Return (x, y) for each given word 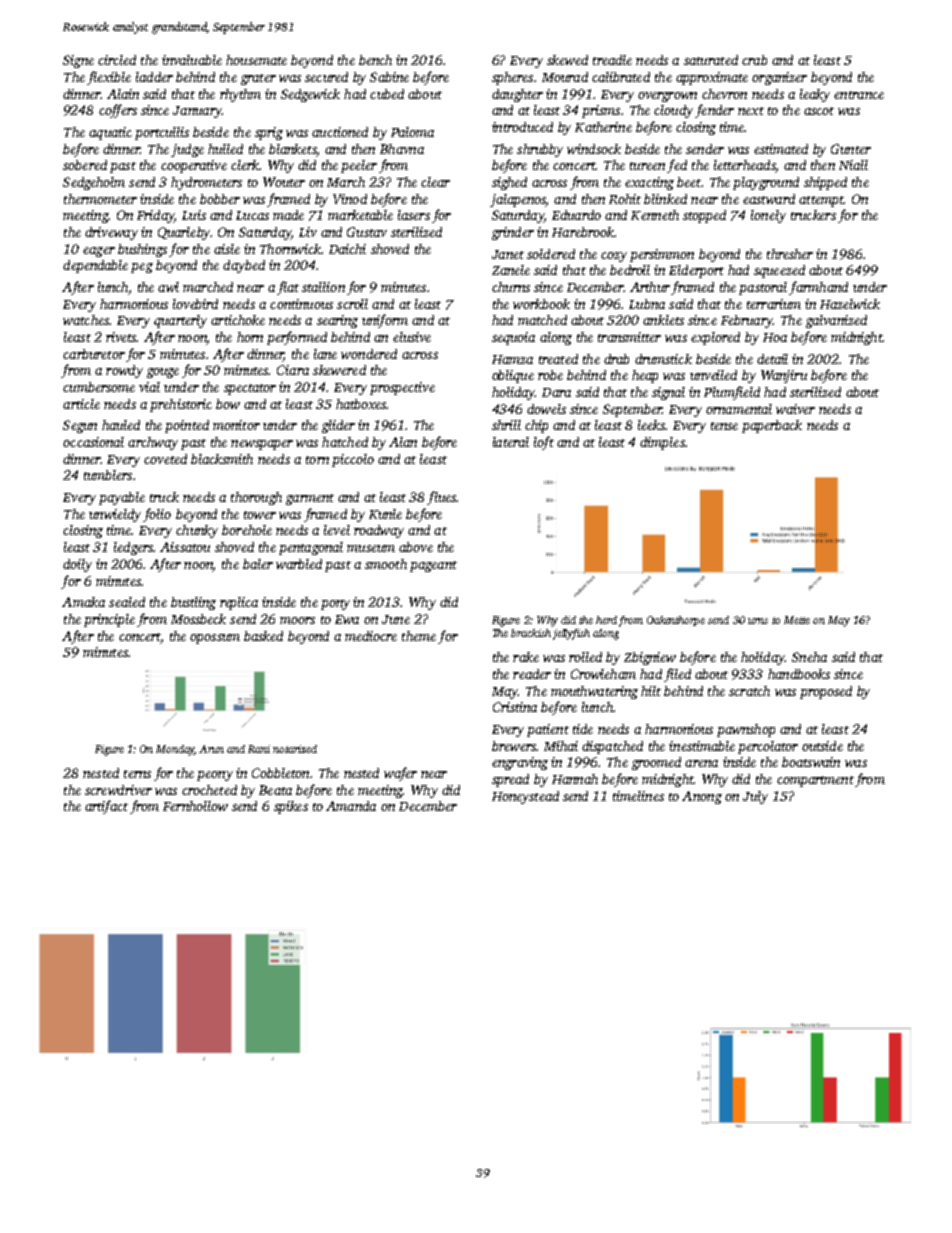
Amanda (351, 806)
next (751, 111)
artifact (106, 807)
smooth (386, 564)
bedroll (630, 270)
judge (187, 150)
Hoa (775, 337)
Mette (797, 620)
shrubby (540, 150)
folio (157, 515)
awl (168, 287)
